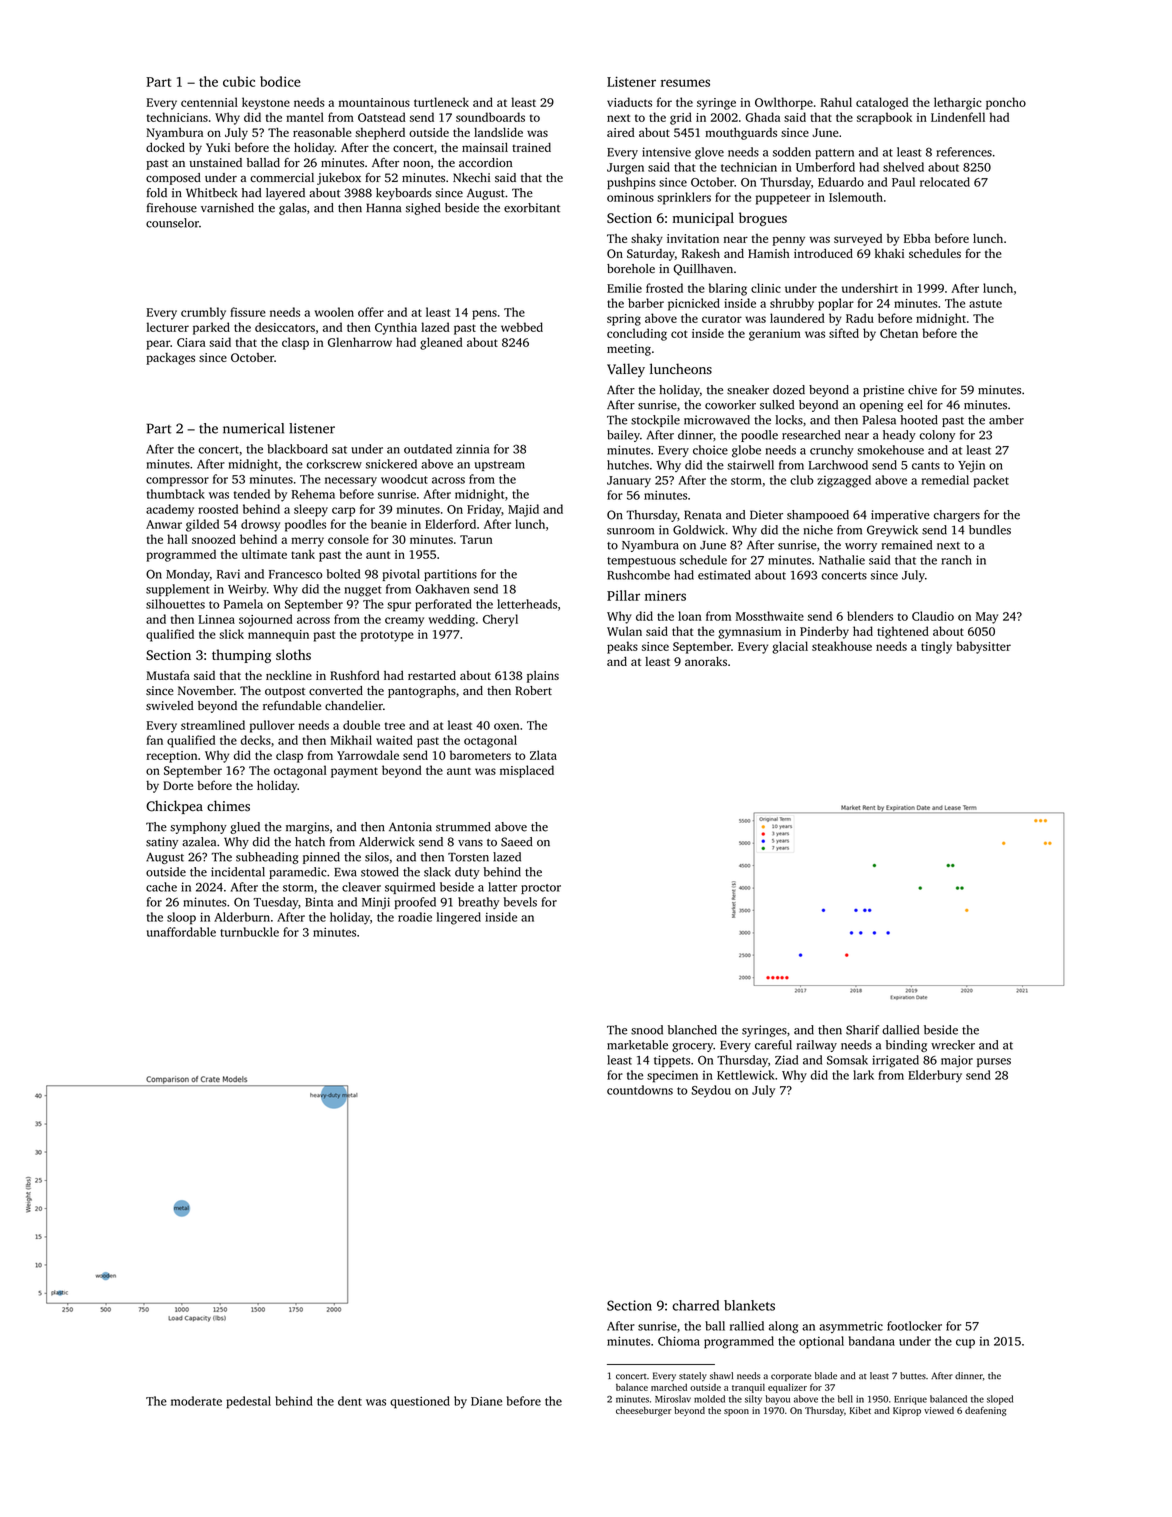 This screenshot has height=1517, width=1172. Describe the element at coordinates (196, 1401) in the screenshot. I see `moderate` at that location.
